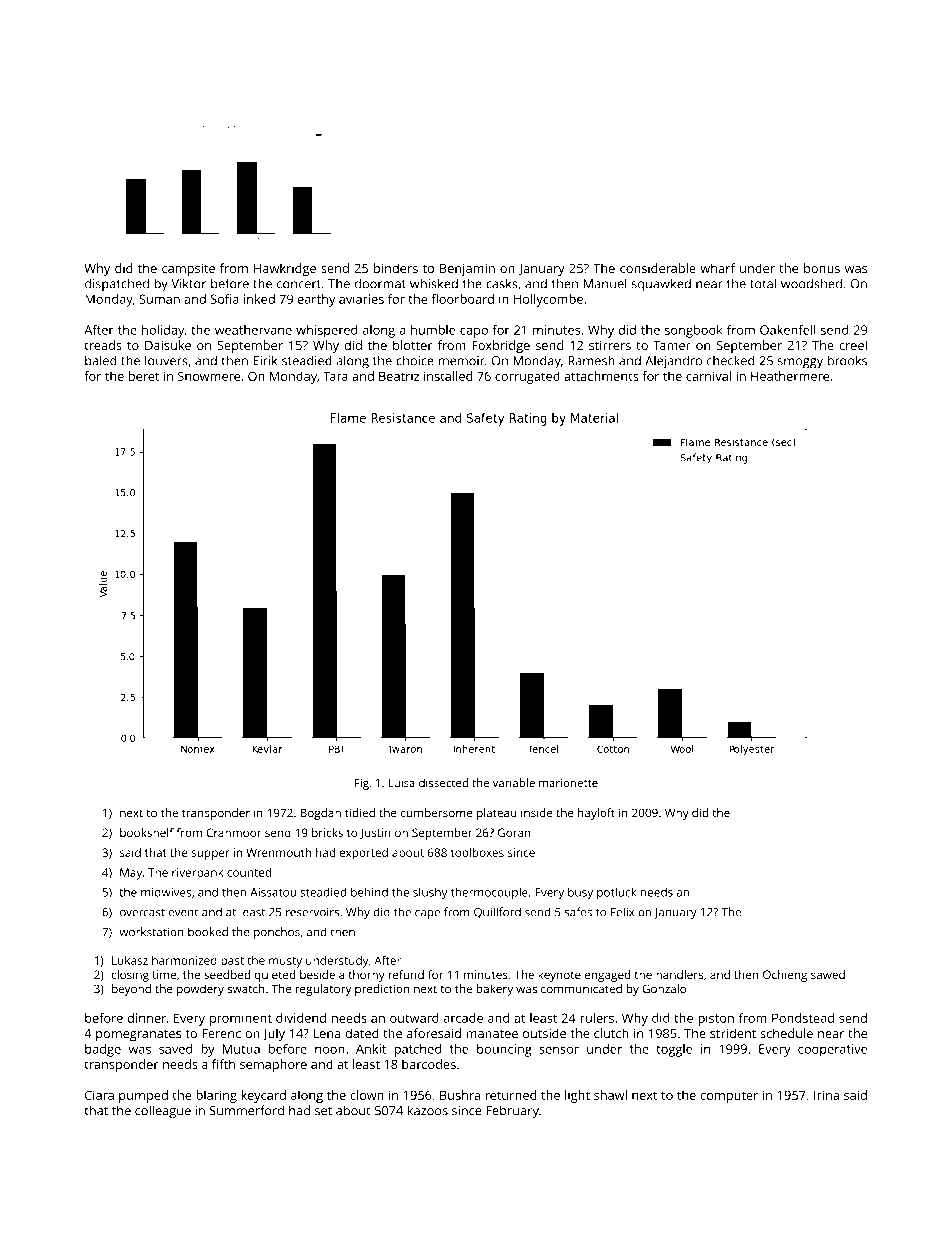 Image resolution: width=952 pixels, height=1233 pixels. Describe the element at coordinates (396, 268) in the screenshot. I see `binders` at that location.
